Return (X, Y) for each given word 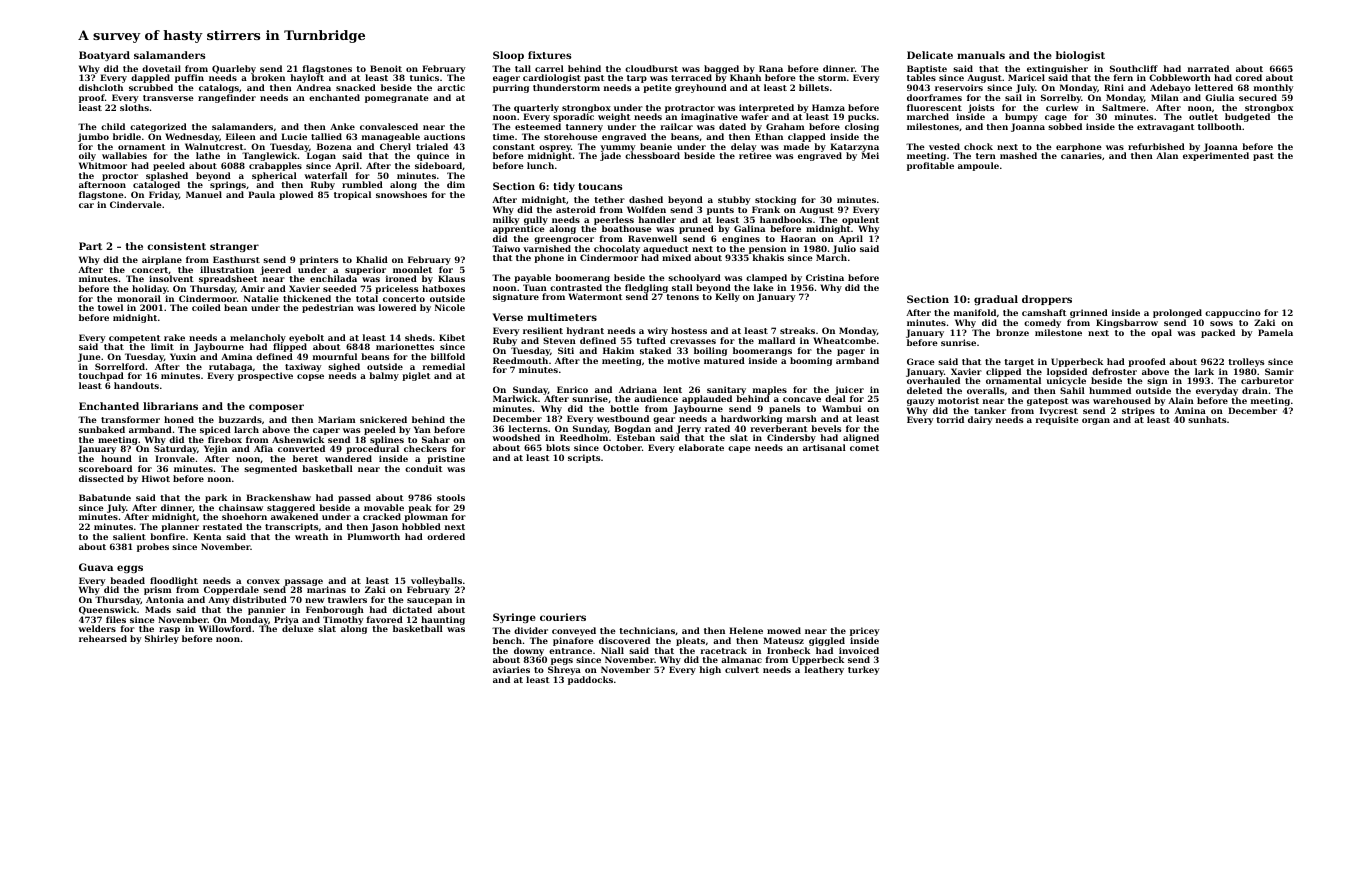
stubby (734, 200)
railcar (676, 126)
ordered (446, 536)
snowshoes (401, 194)
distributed (260, 599)
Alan (1167, 155)
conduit (424, 468)
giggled (827, 641)
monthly (1274, 88)
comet (864, 448)
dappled (150, 78)
